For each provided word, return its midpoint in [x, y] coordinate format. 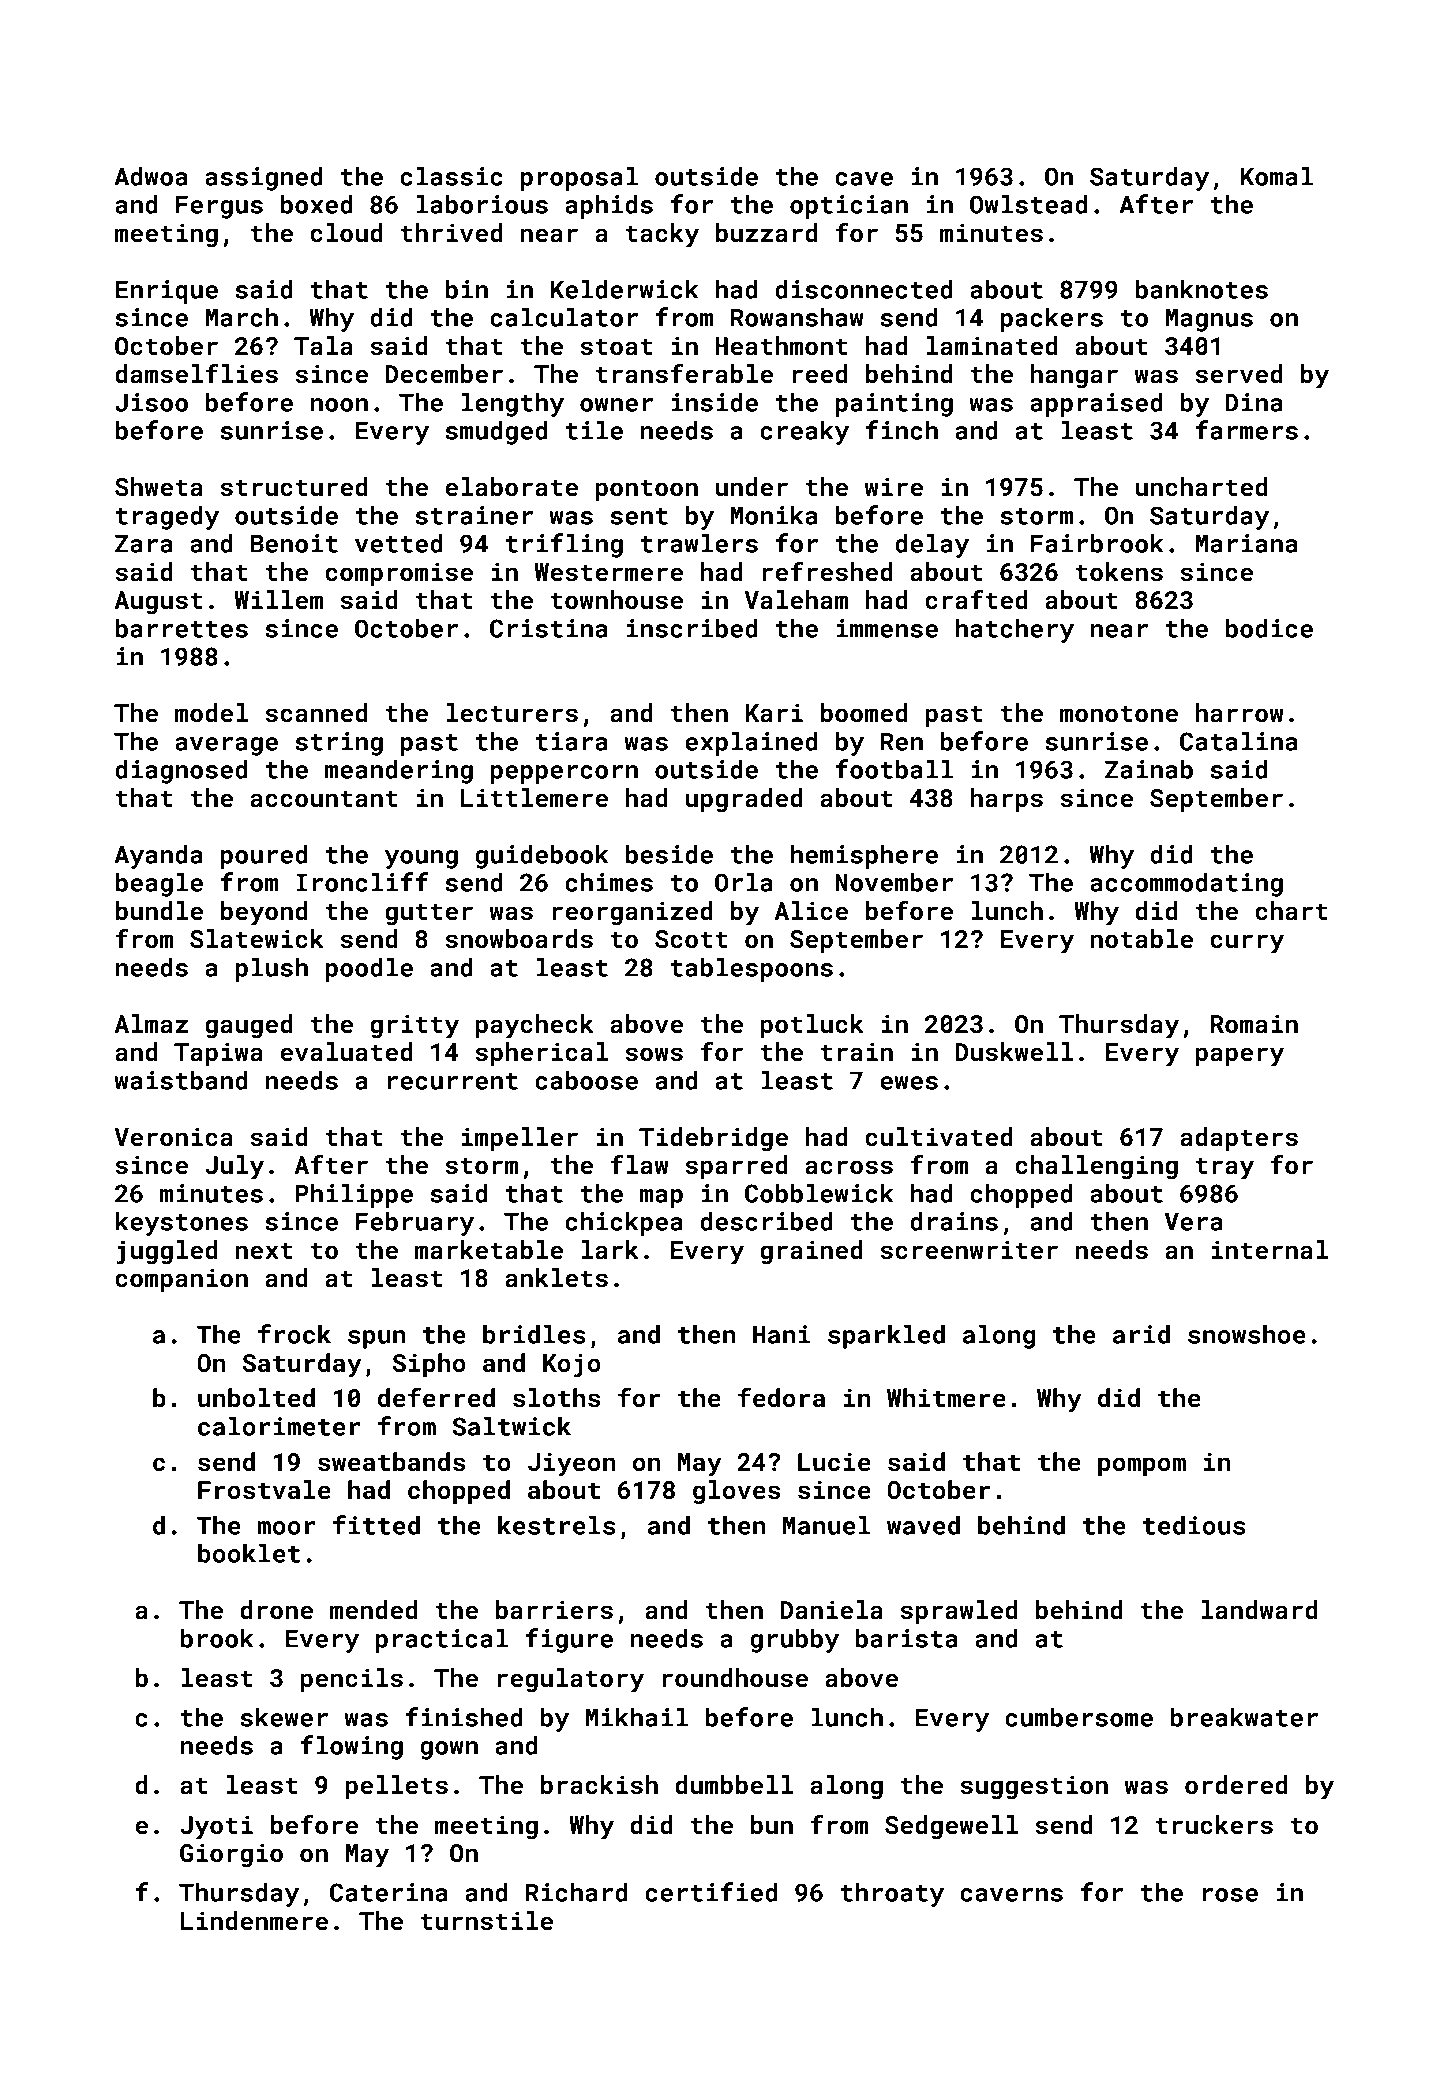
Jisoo [151, 402]
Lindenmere [254, 1920]
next [264, 1251]
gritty [414, 1026]
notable [1142, 939]
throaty [892, 1894]
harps [1007, 800]
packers [1052, 319]
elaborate [511, 487]
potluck [812, 1026]
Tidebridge [713, 1139]
